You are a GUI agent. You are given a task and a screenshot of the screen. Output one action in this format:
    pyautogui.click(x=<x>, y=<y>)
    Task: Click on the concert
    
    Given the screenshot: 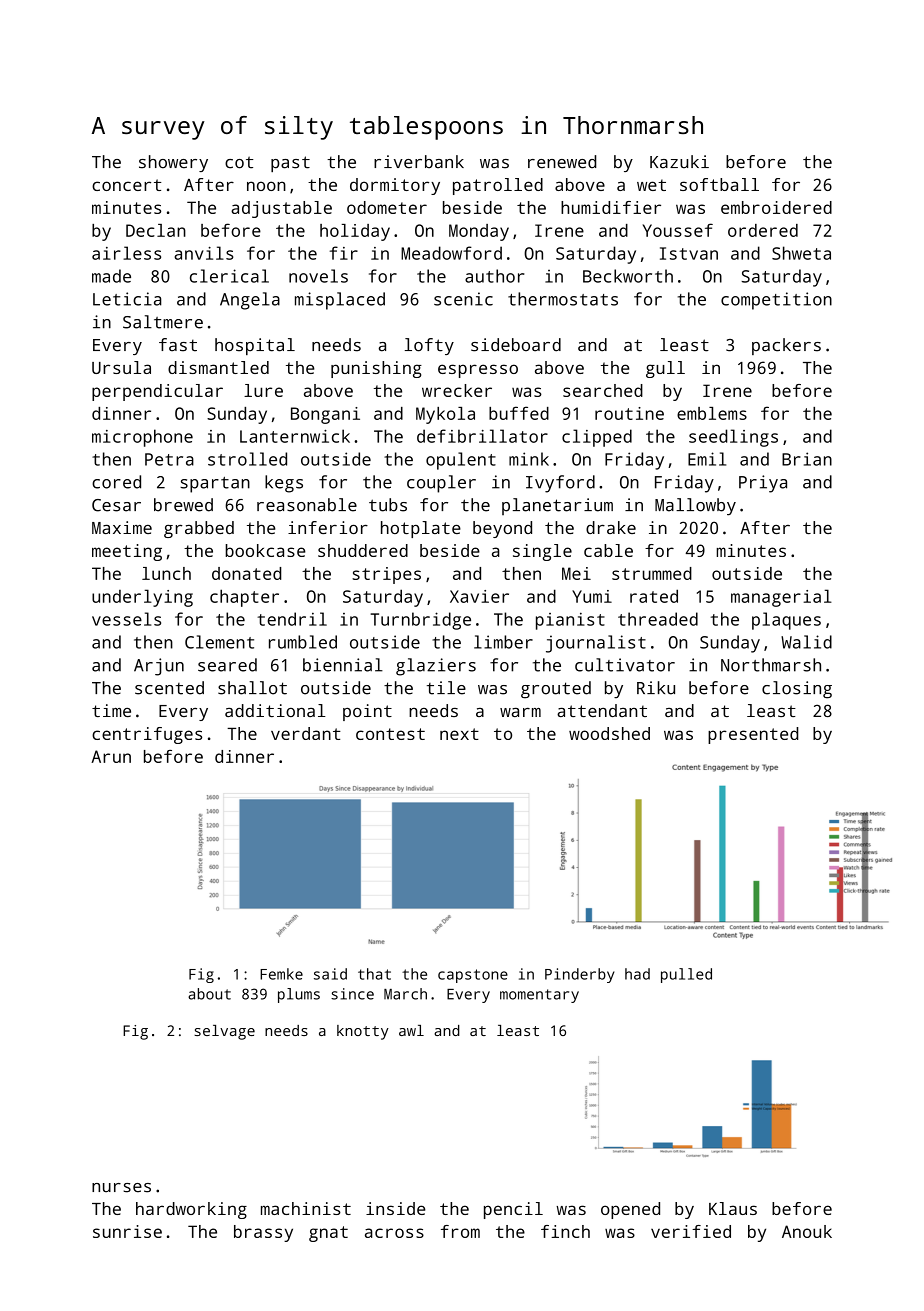 What is the action you would take?
    pyautogui.click(x=126, y=185)
